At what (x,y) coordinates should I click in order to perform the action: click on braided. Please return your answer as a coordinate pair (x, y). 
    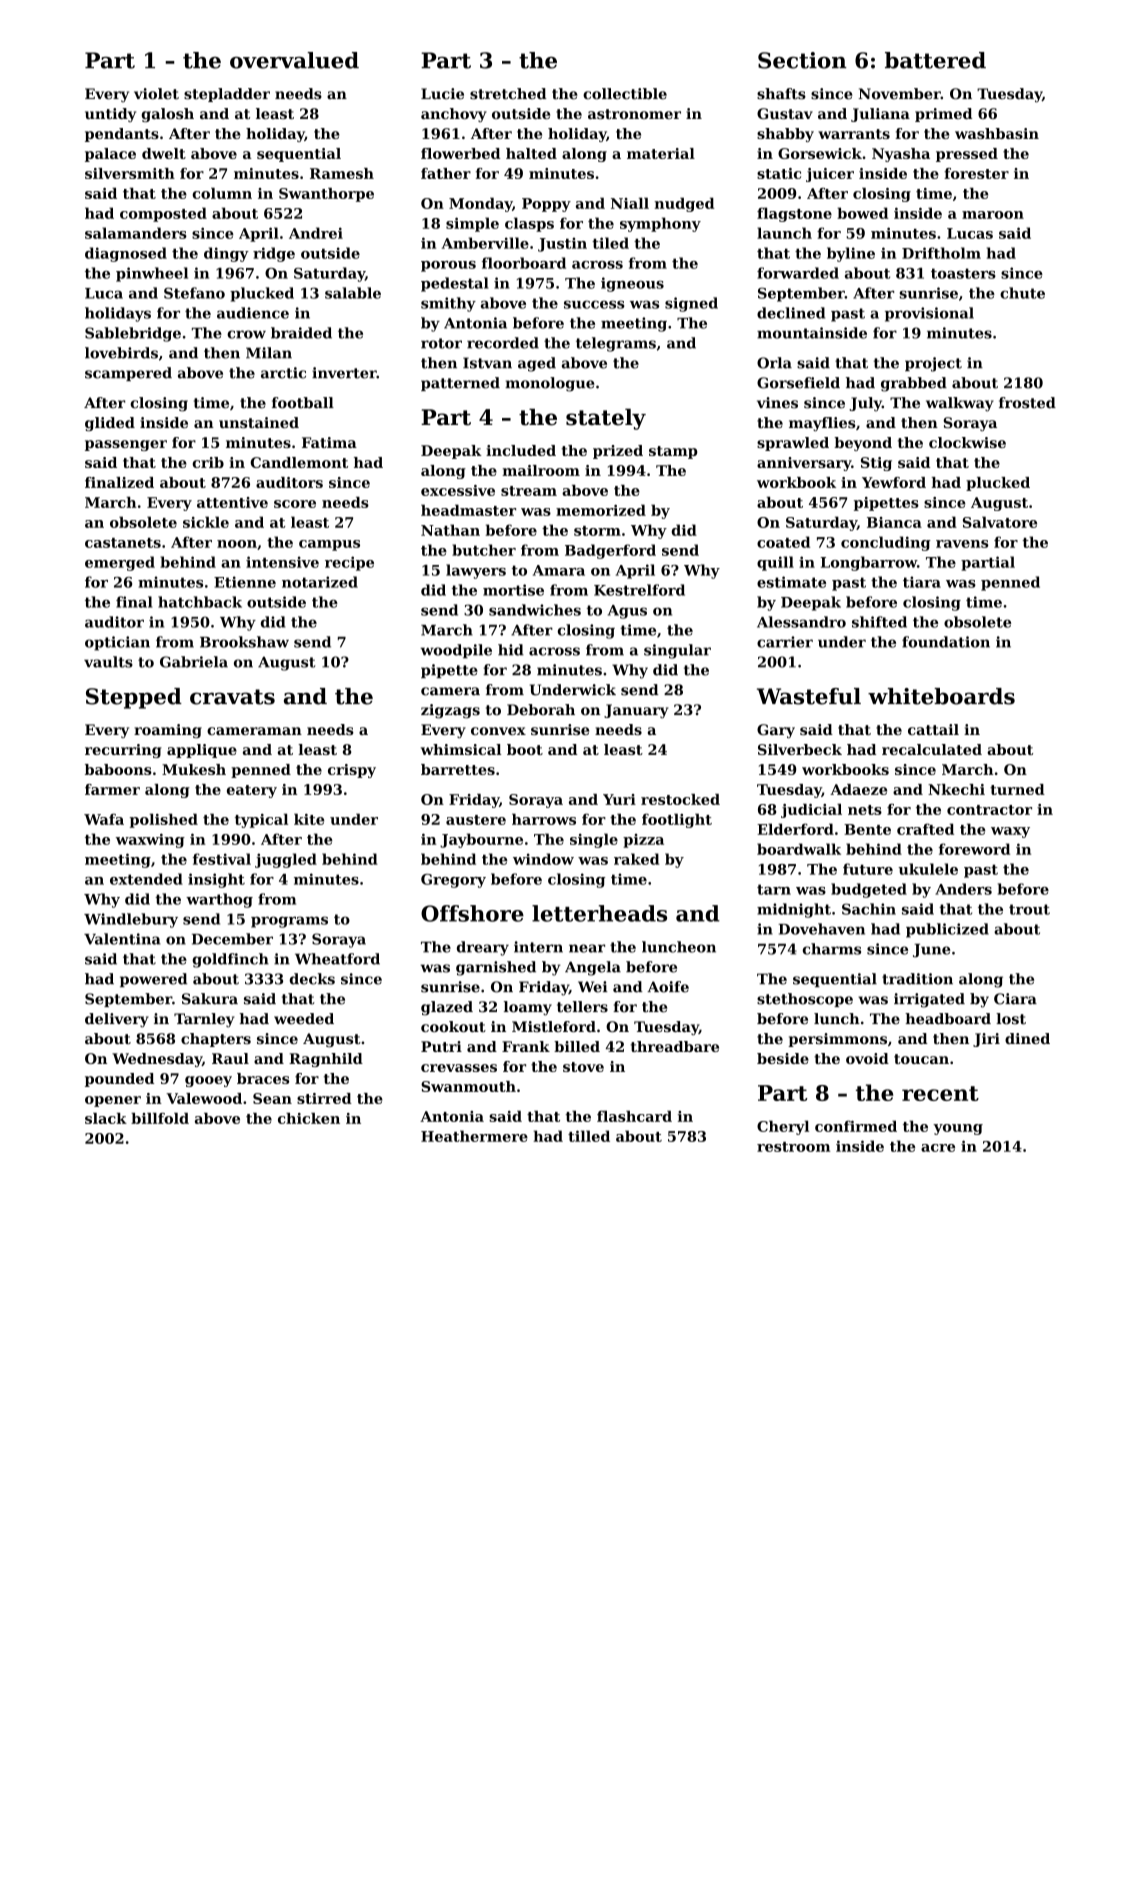
    Looking at the image, I should click on (301, 333).
